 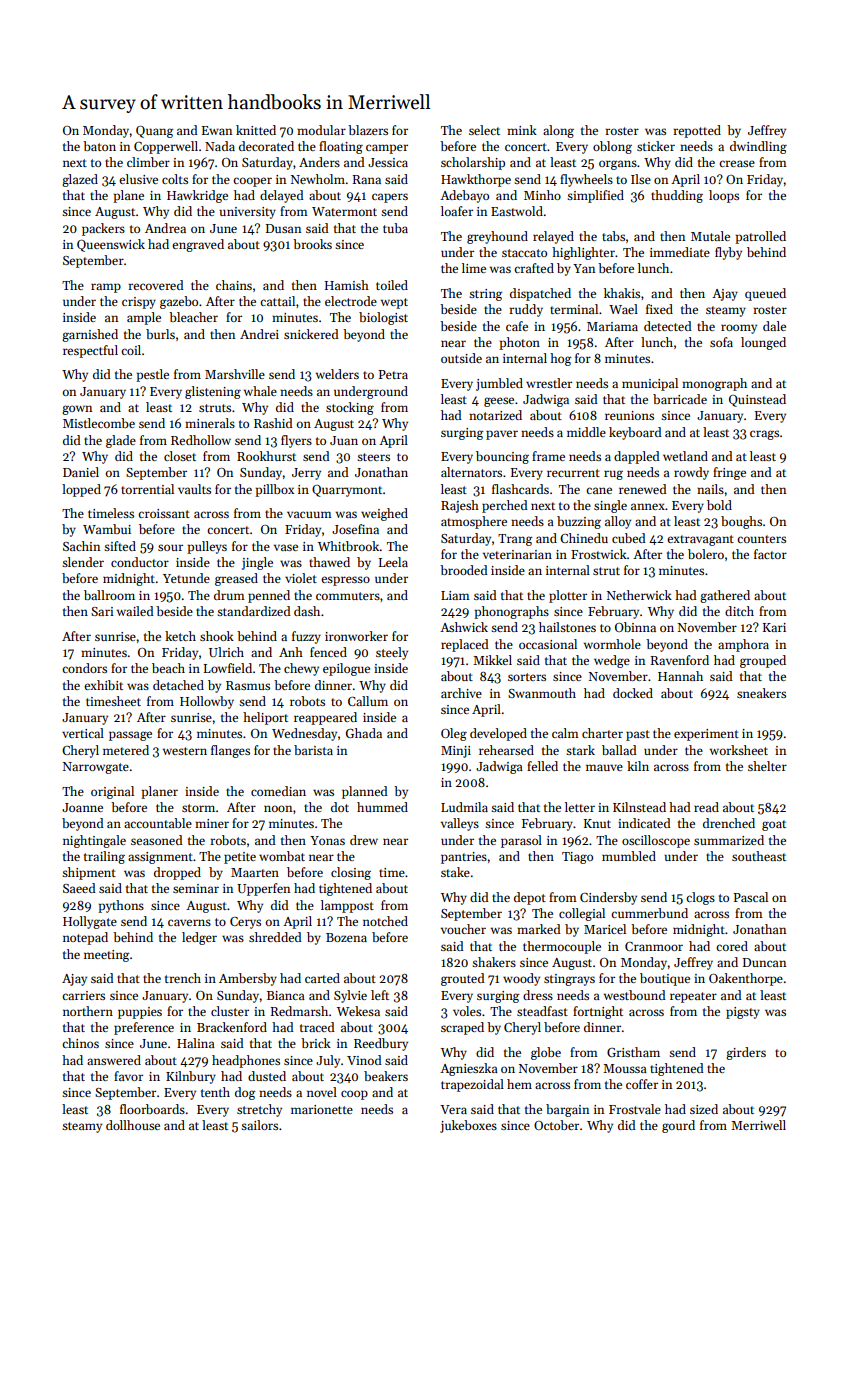 I want to click on dollhouse, so click(x=133, y=1125).
